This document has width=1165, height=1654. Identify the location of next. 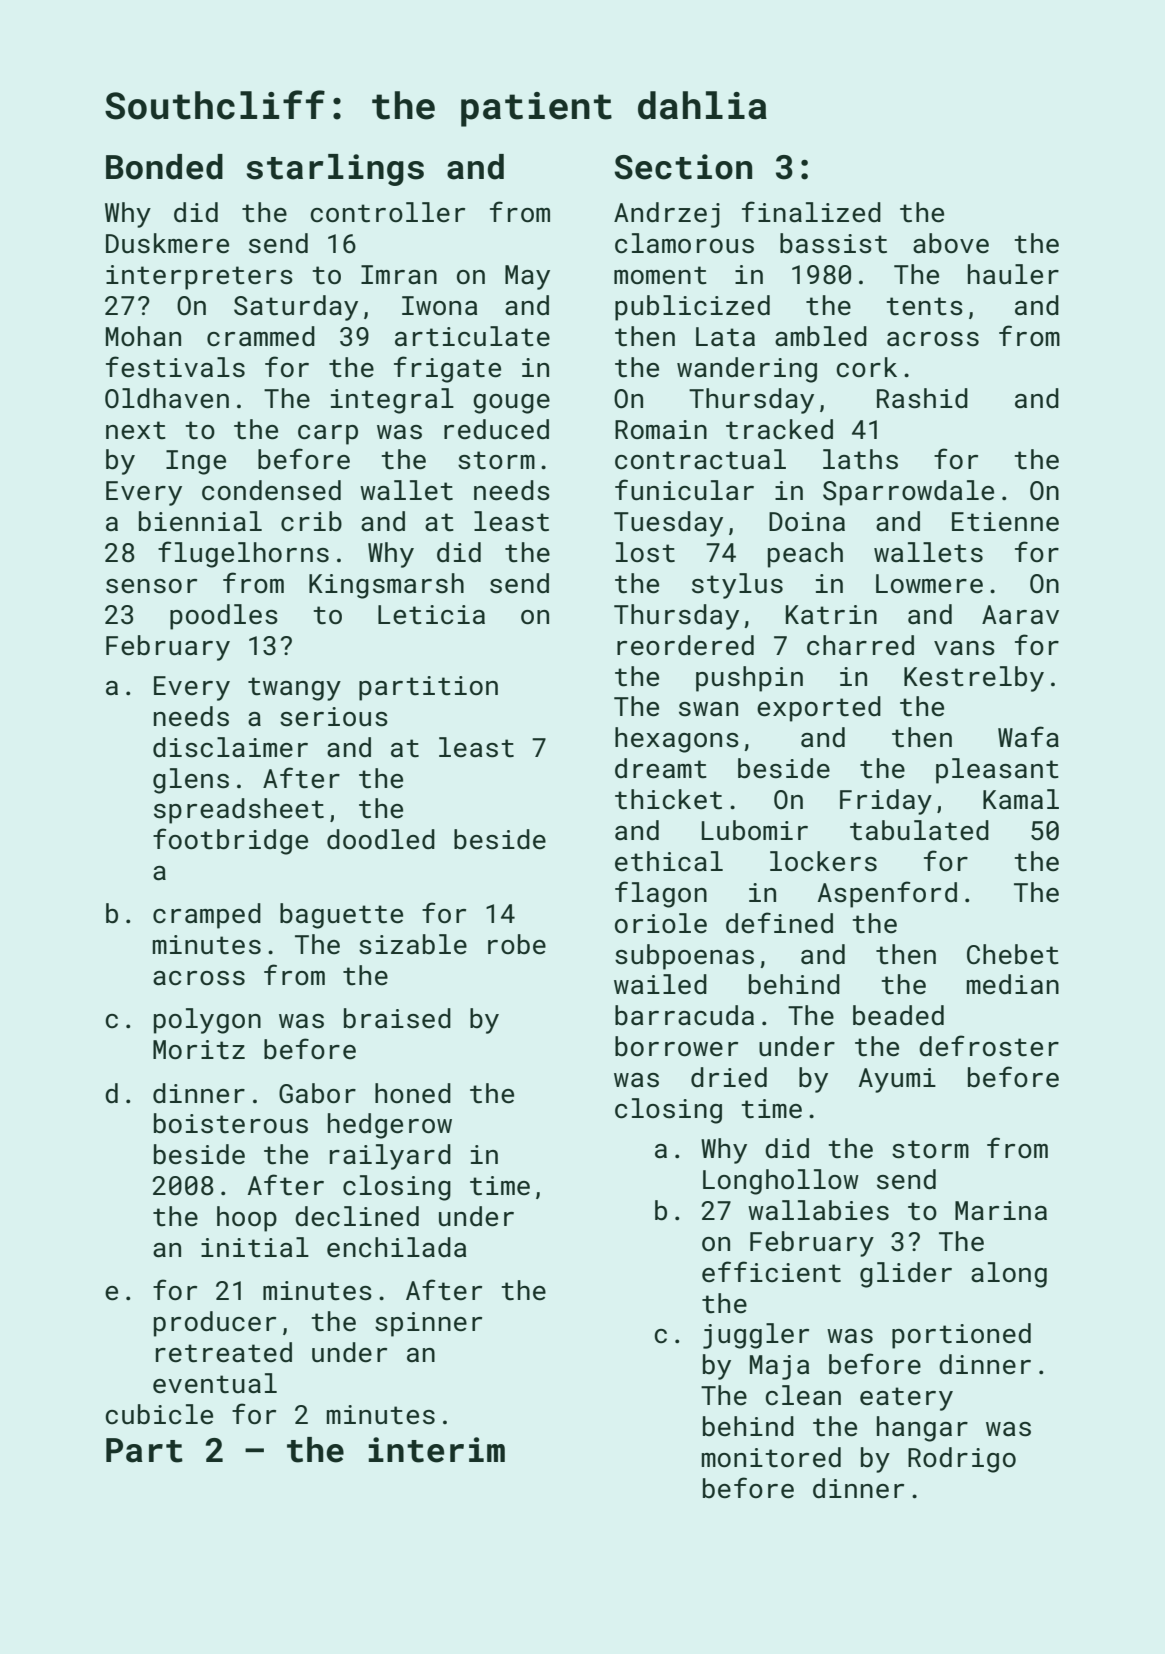
(136, 430).
